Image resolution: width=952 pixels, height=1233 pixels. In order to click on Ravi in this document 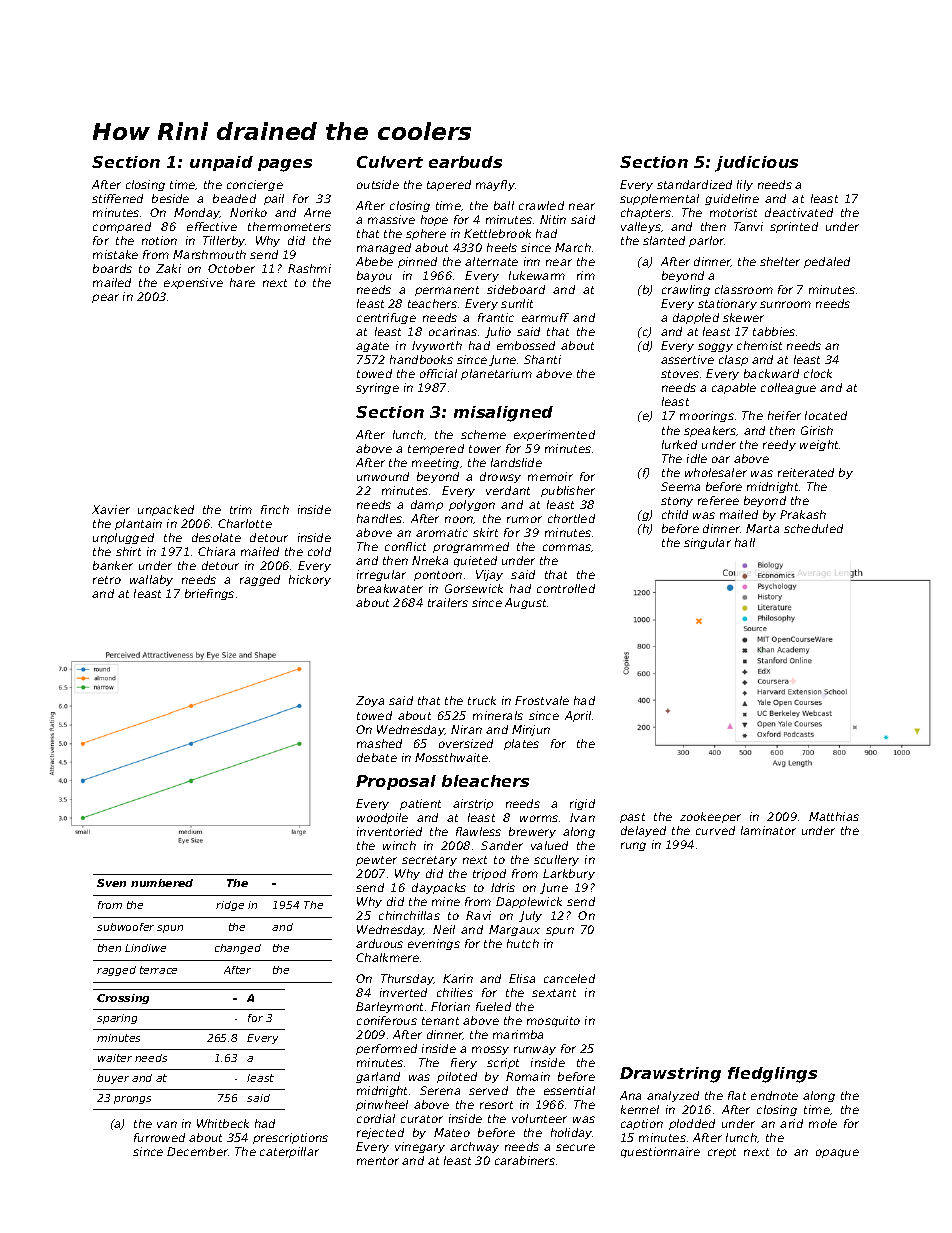, I will do `click(478, 915)`.
